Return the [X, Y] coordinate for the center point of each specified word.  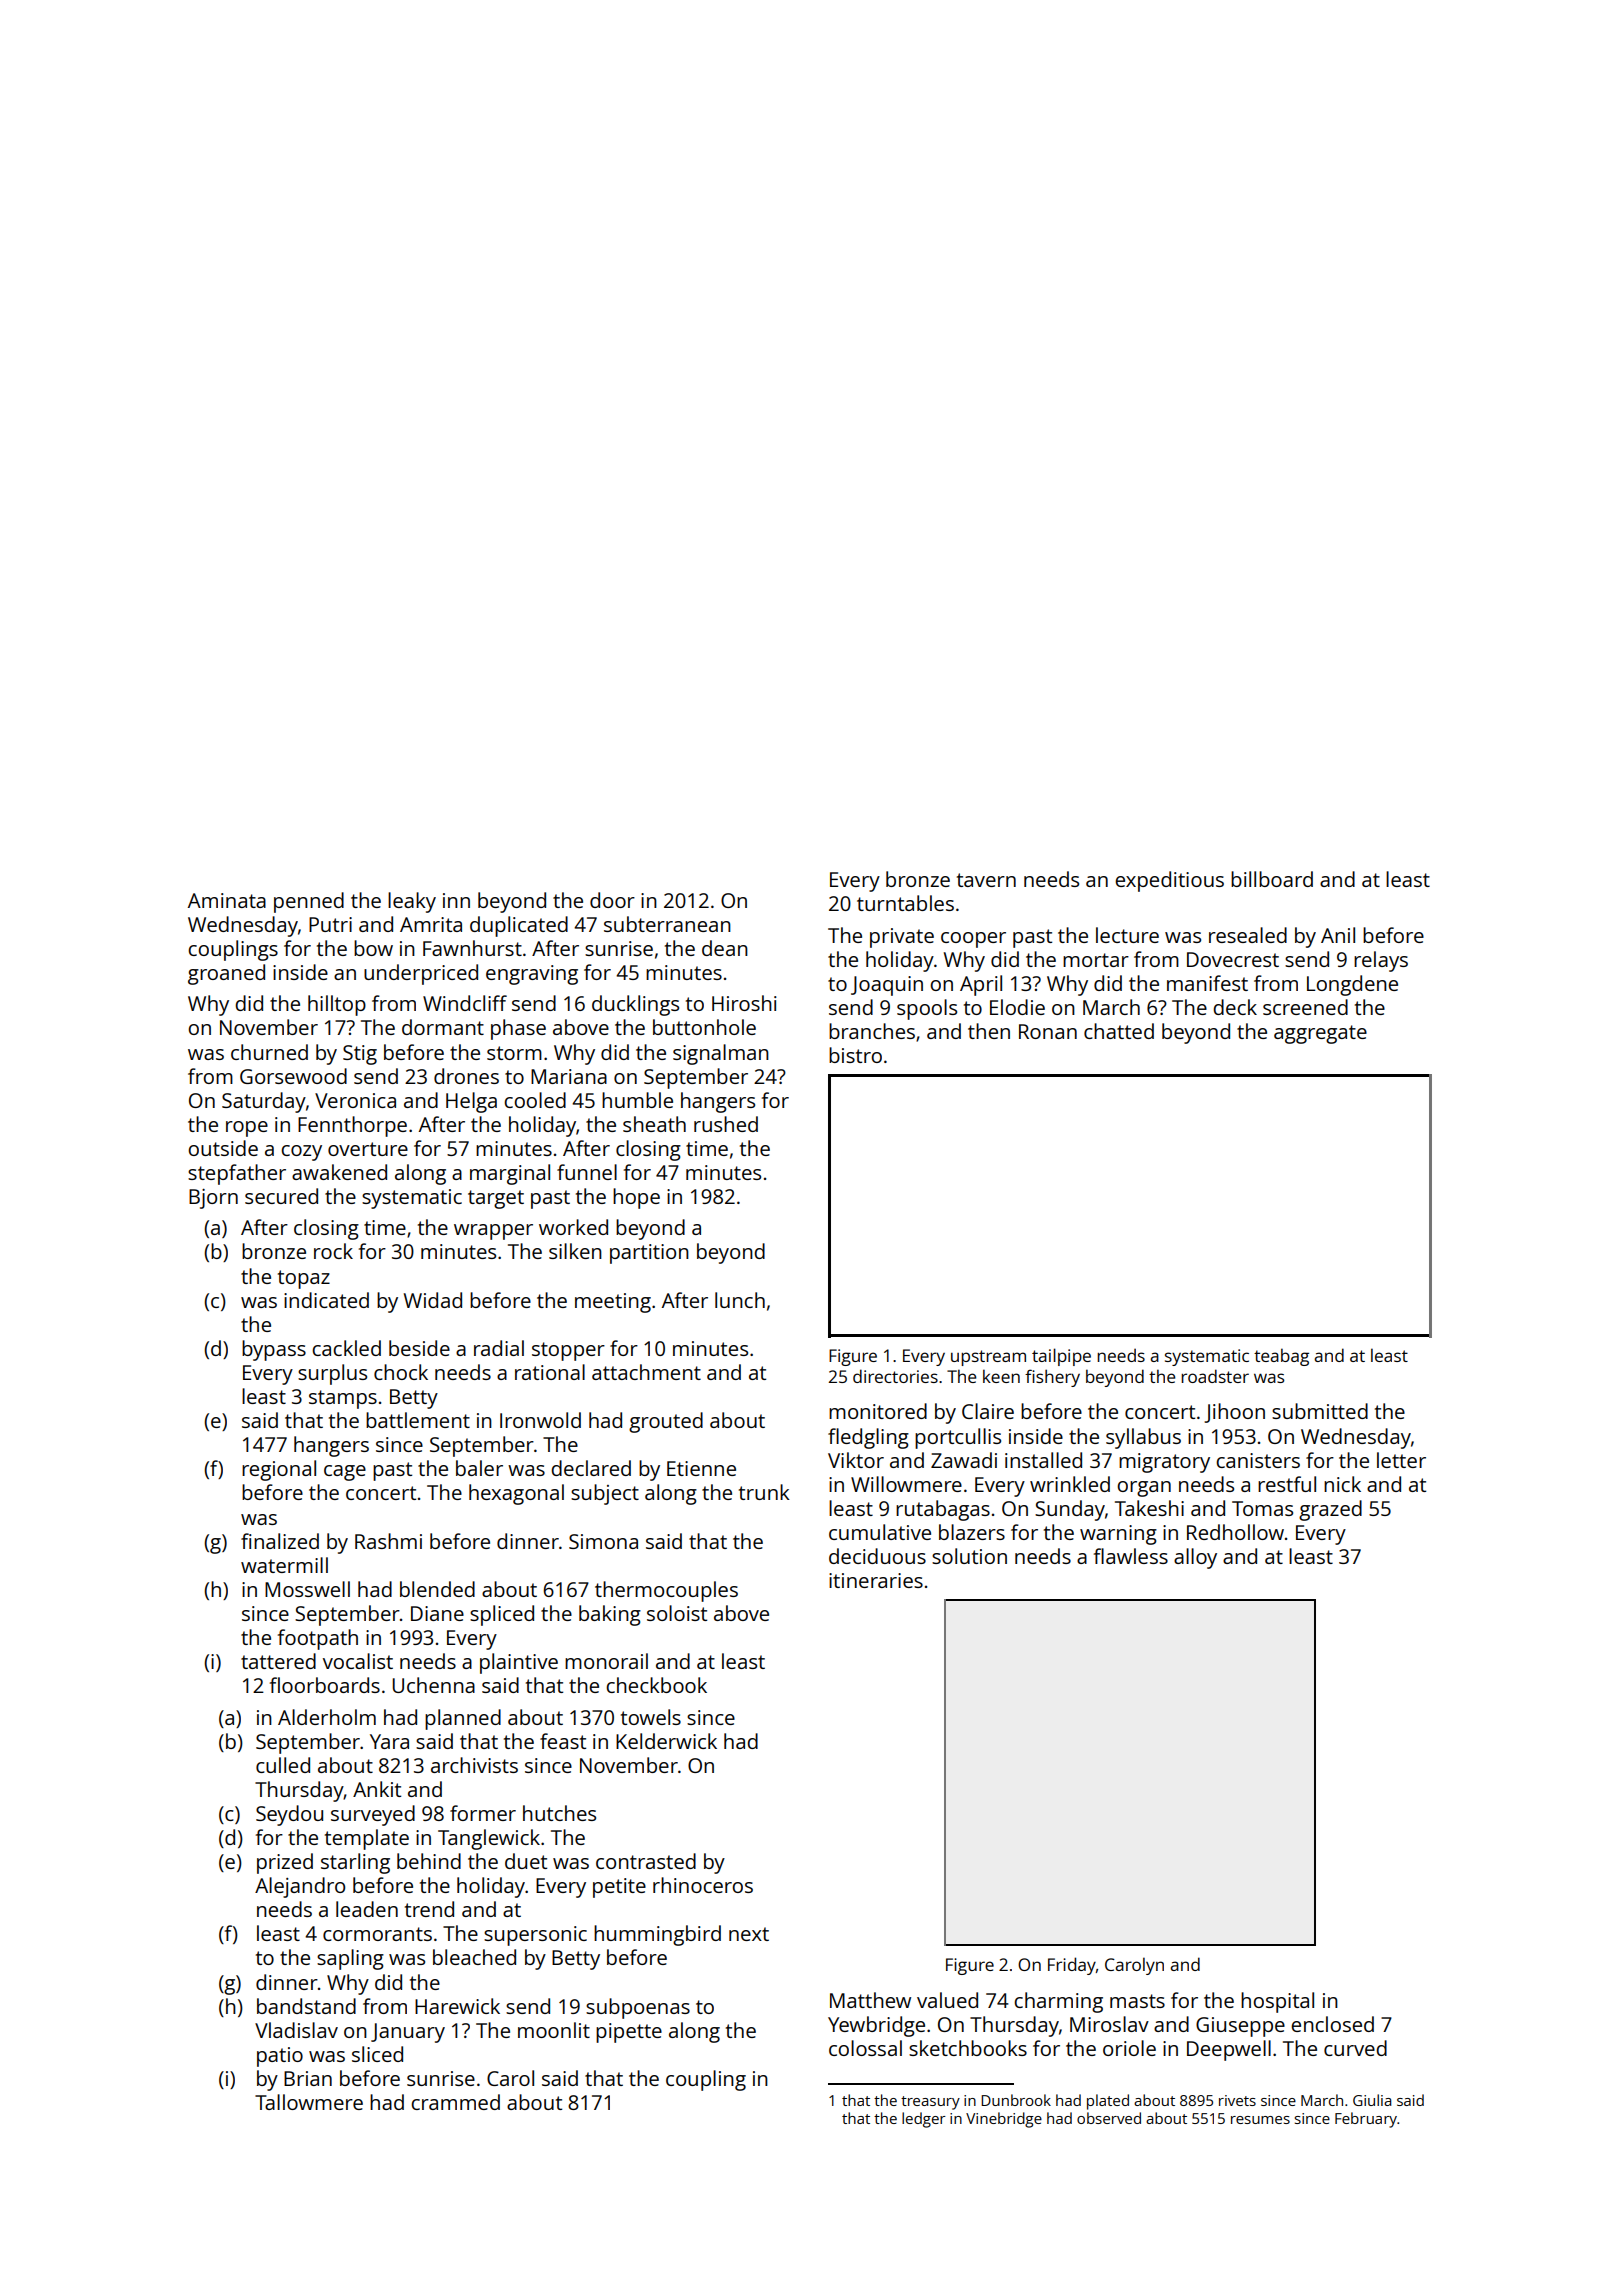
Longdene [1352, 985]
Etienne [701, 1468]
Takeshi [1149, 1508]
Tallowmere [309, 2102]
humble [637, 1100]
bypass [274, 1350]
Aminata [227, 900]
